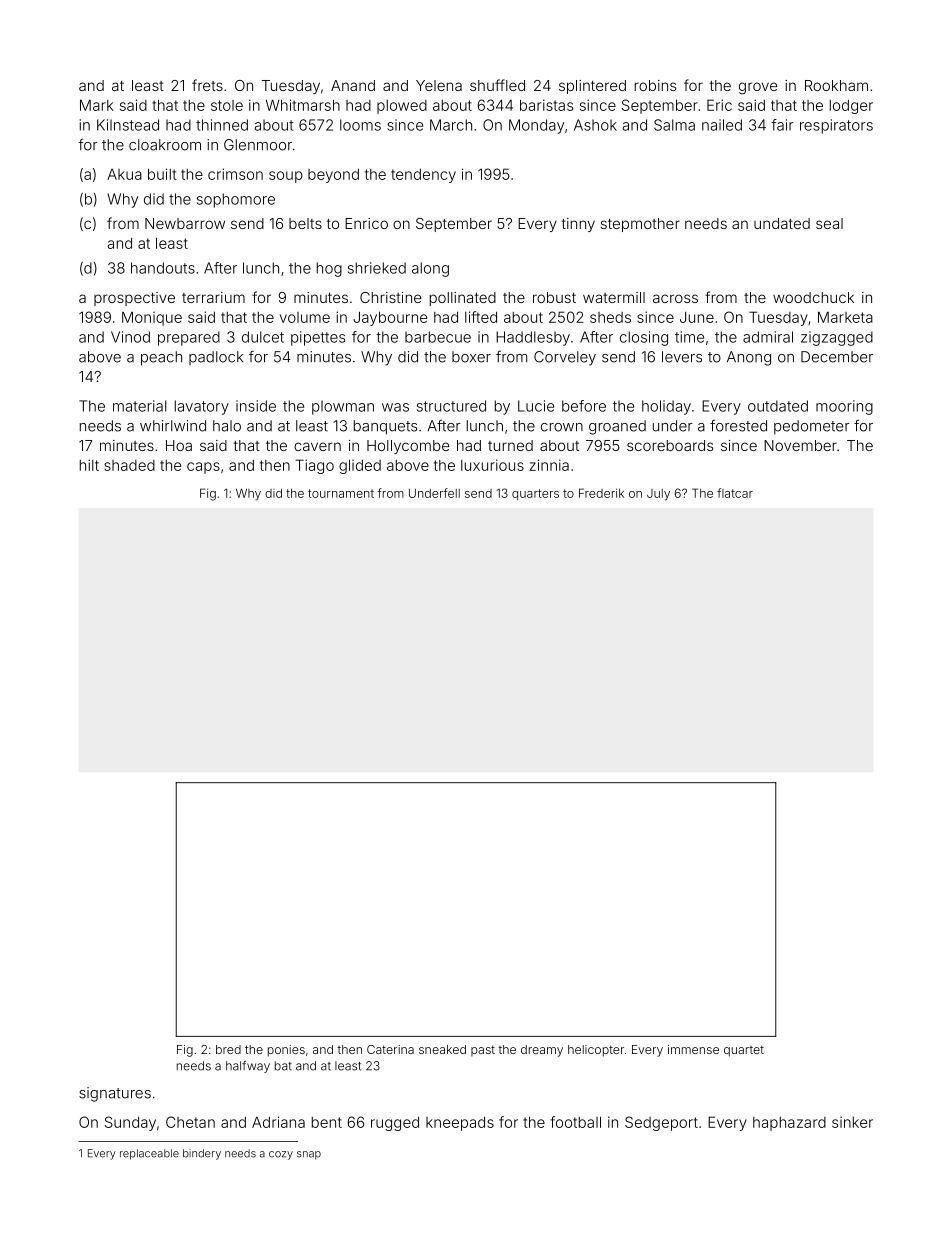 The width and height of the document is (952, 1233). Describe the element at coordinates (149, 1154) in the document. I see `replaceable` at that location.
